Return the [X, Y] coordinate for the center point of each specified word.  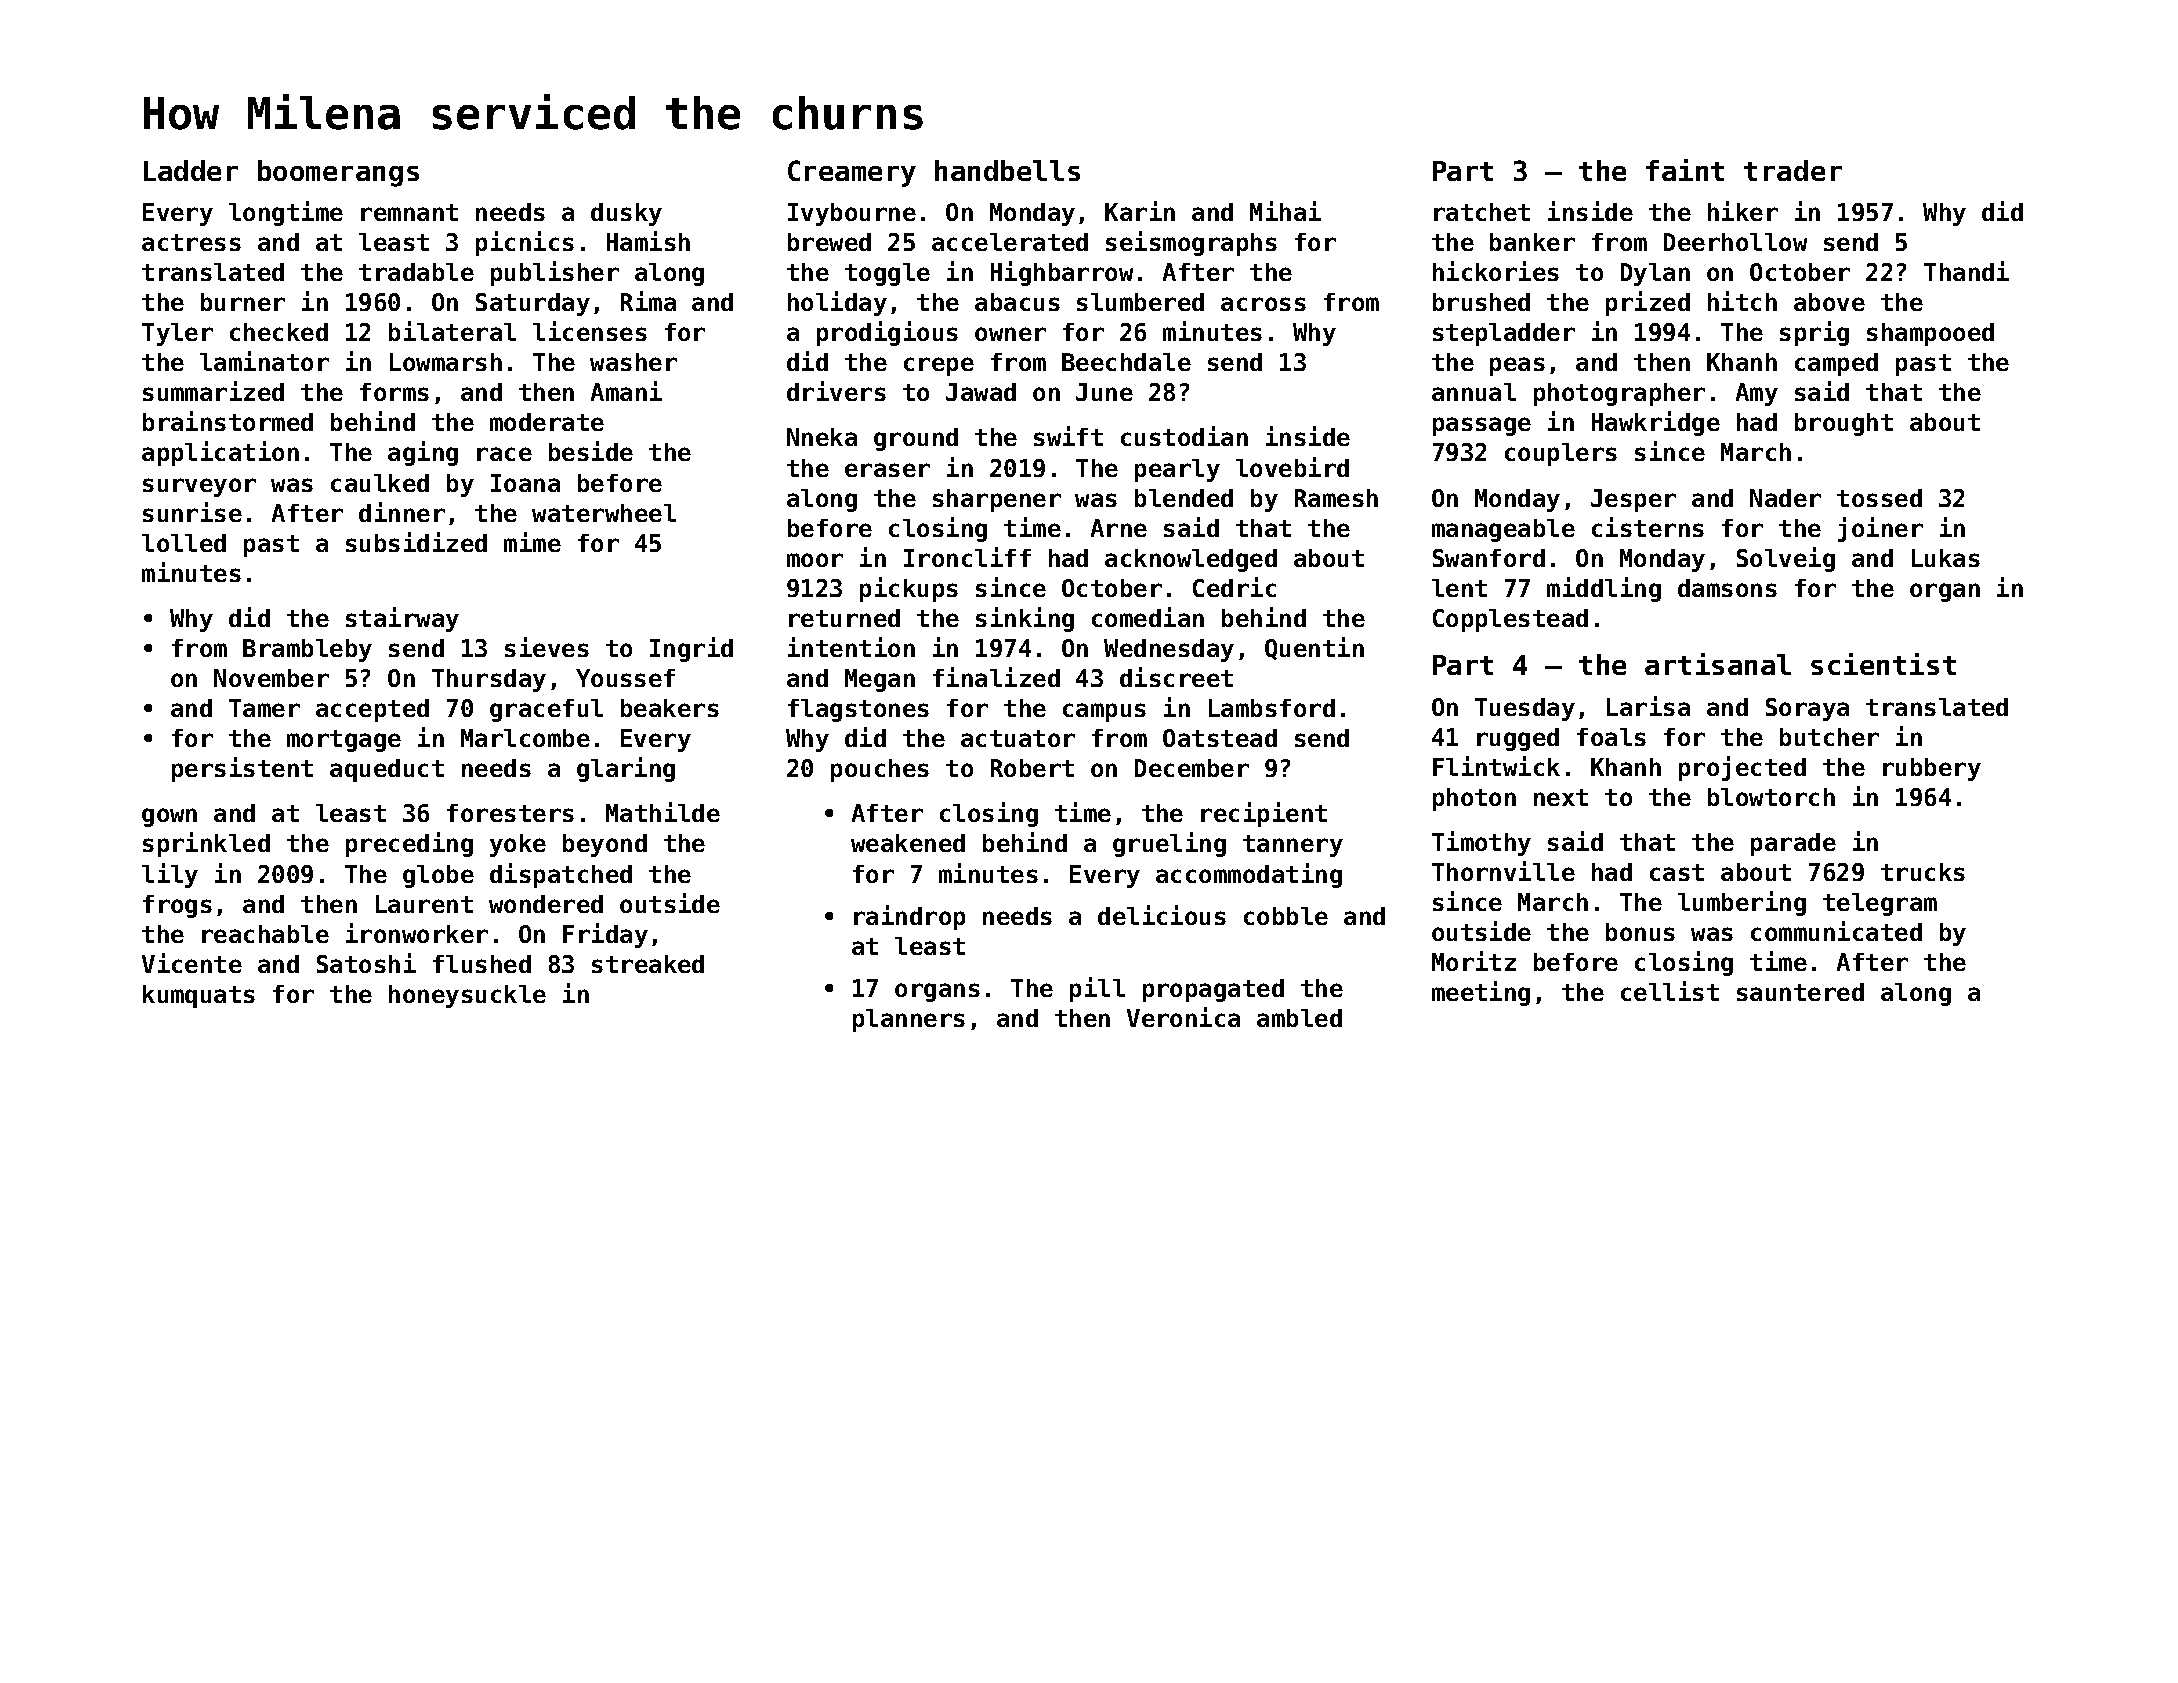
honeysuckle [467, 996]
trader [1793, 170]
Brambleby [307, 650]
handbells [1007, 170]
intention [851, 647]
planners [909, 1020]
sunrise [192, 512]
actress [191, 242]
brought [1844, 424]
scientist [1883, 664]
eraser [887, 470]
